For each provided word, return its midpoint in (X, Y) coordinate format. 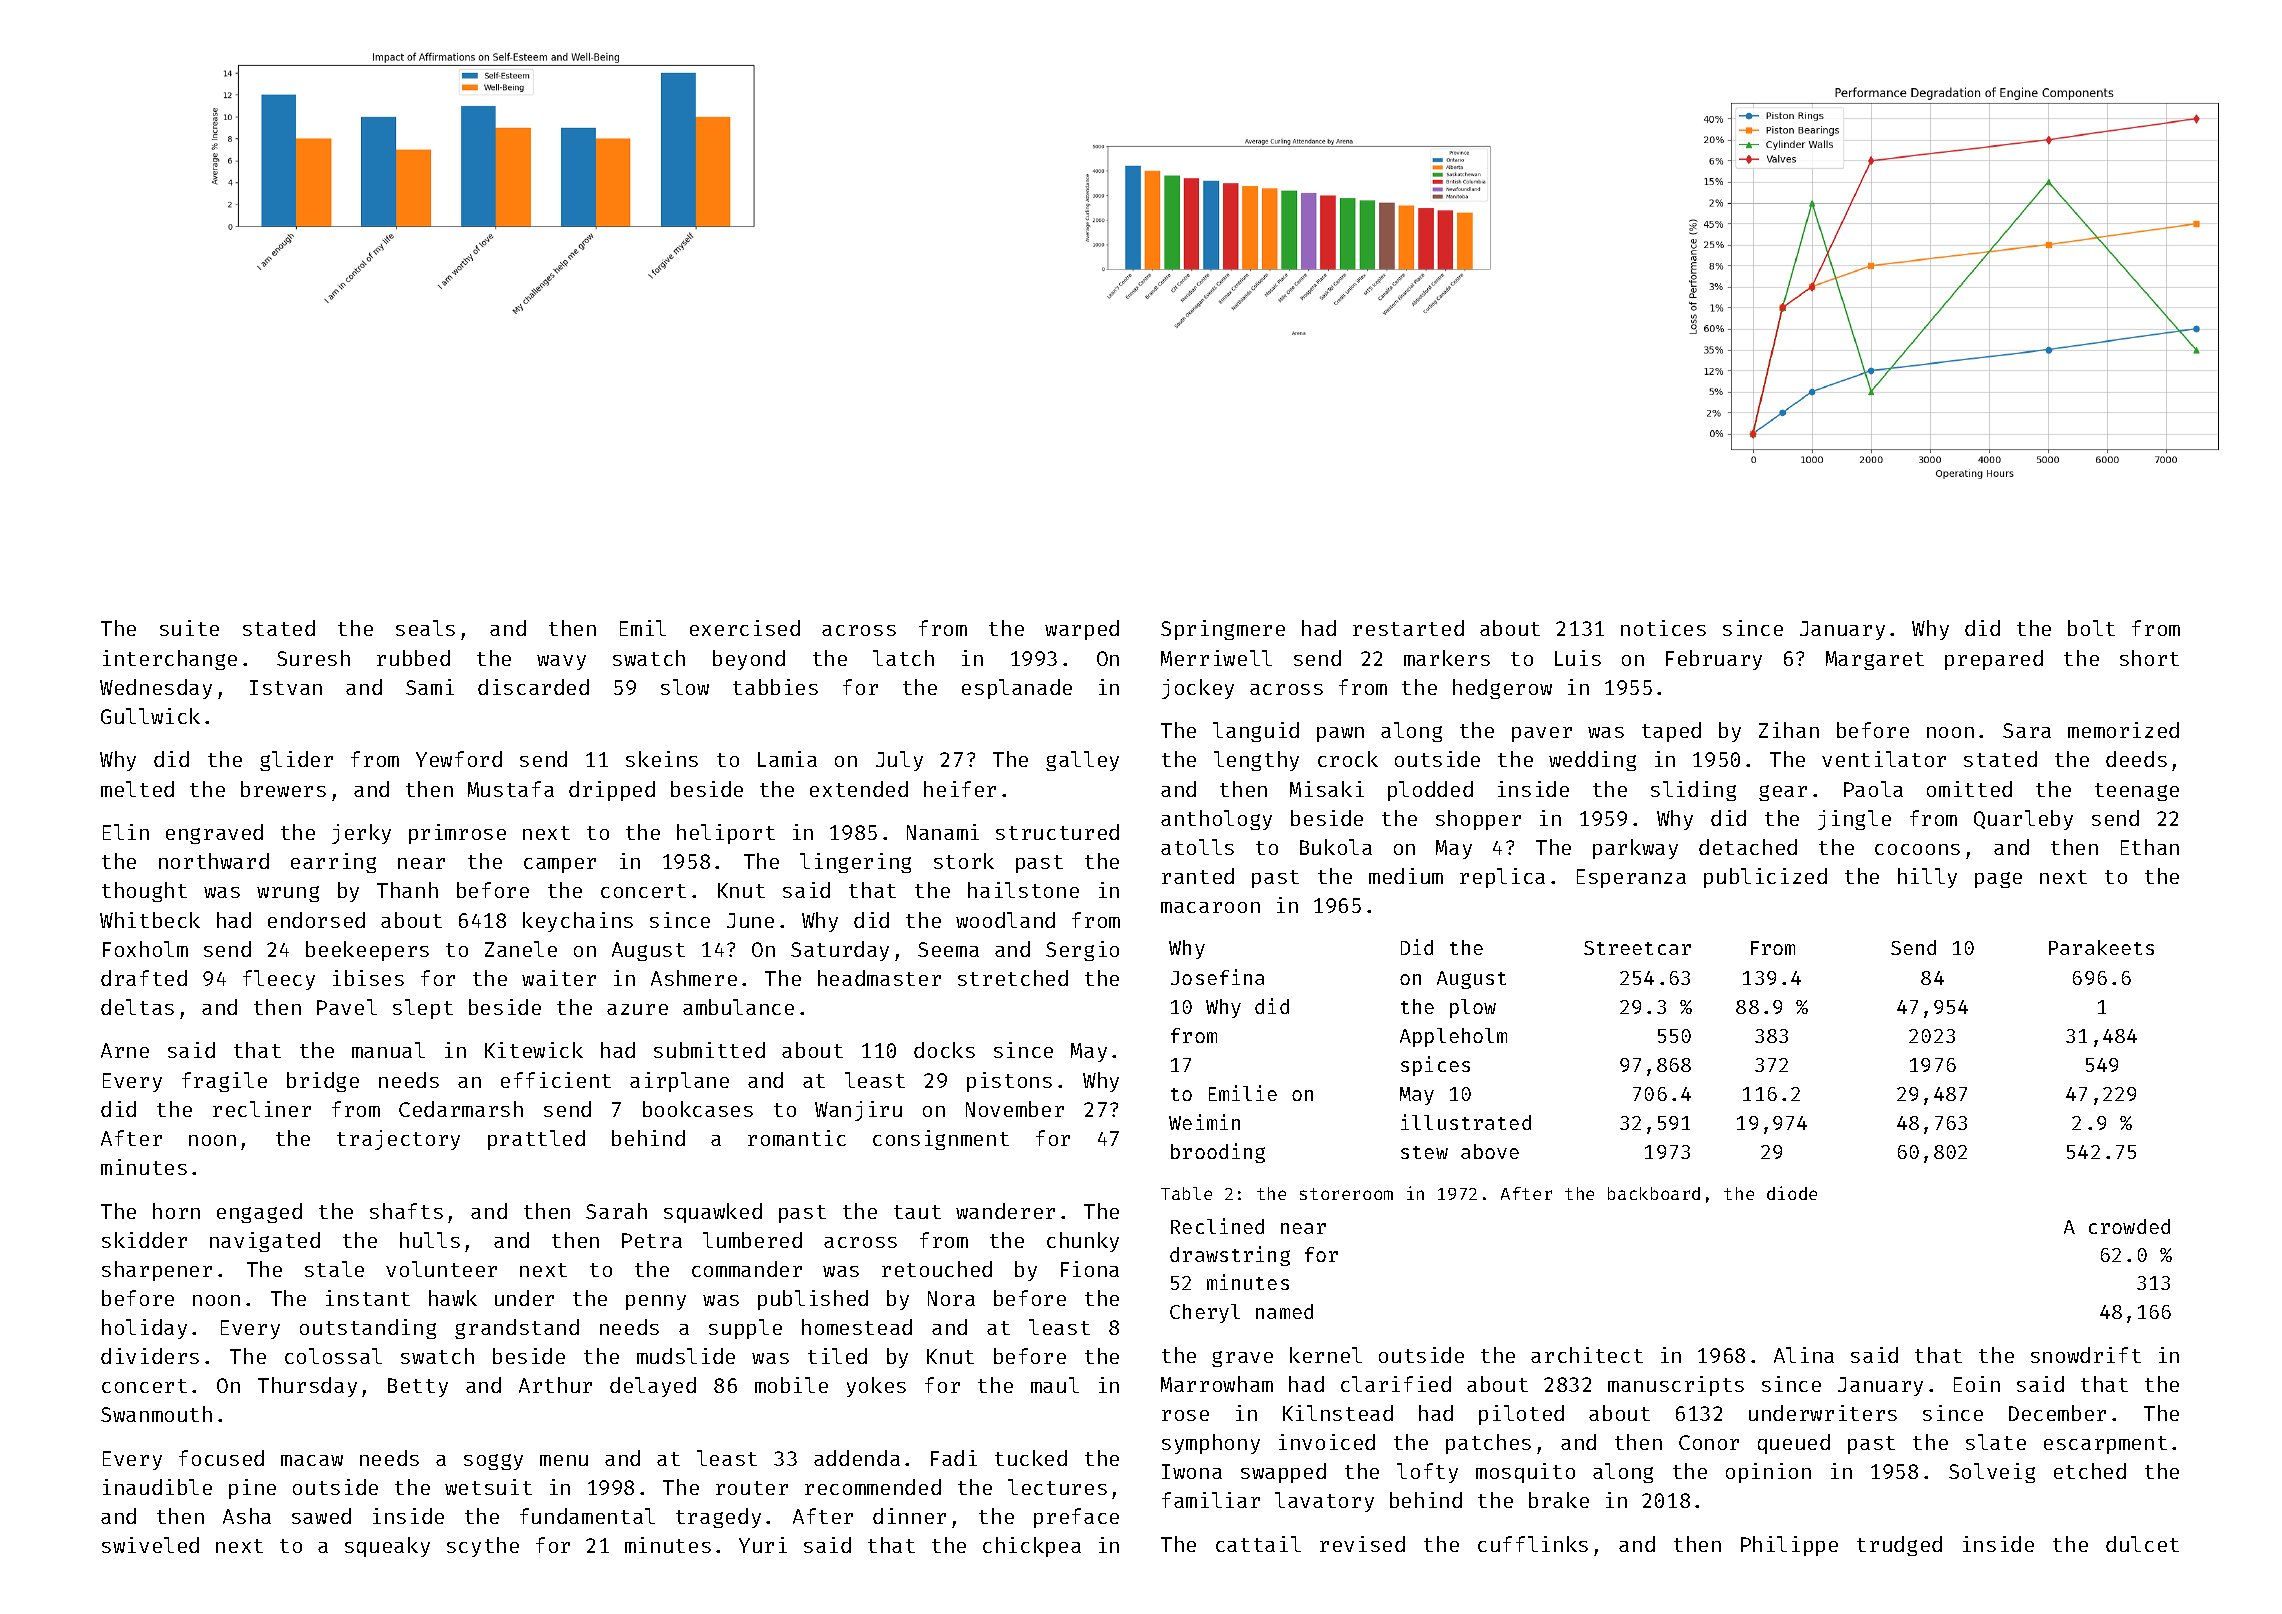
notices (1663, 628)
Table (1186, 1193)
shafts (406, 1211)
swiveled (150, 1545)
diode (1792, 1193)
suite (189, 628)
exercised (745, 628)
